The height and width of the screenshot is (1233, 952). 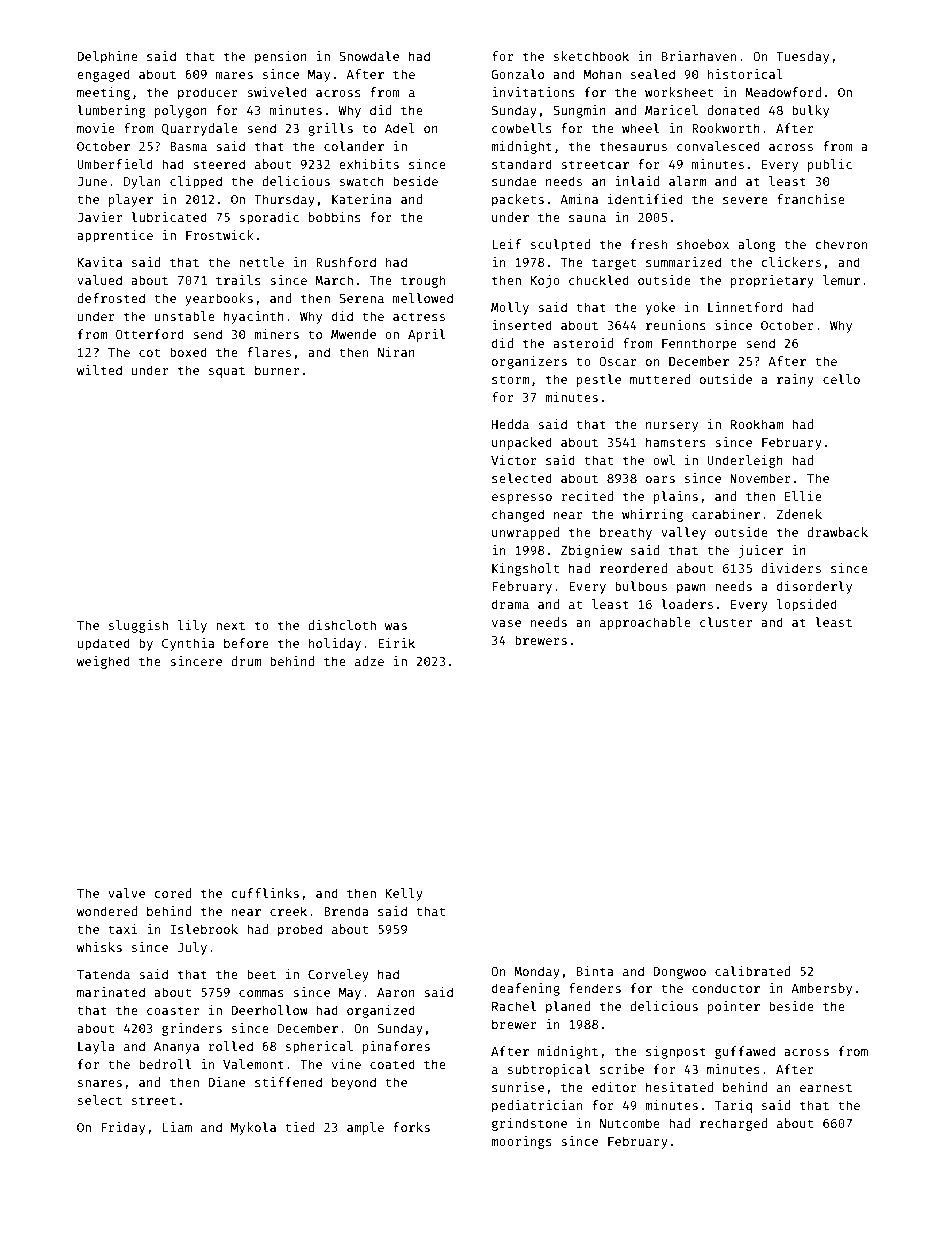 I want to click on Kelly, so click(x=404, y=894).
